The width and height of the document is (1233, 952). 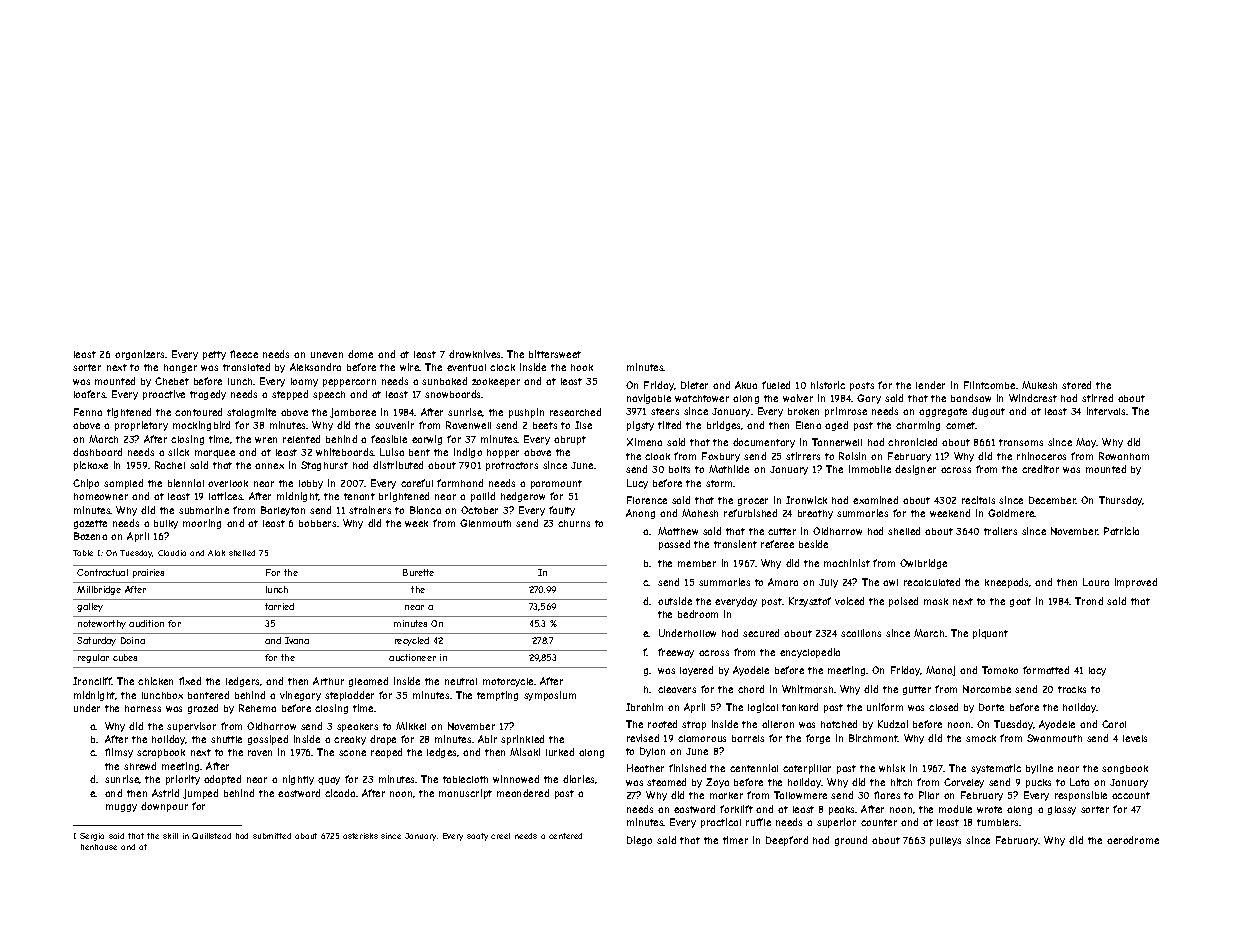 What do you see at coordinates (930, 385) in the document?
I see `lender` at bounding box center [930, 385].
